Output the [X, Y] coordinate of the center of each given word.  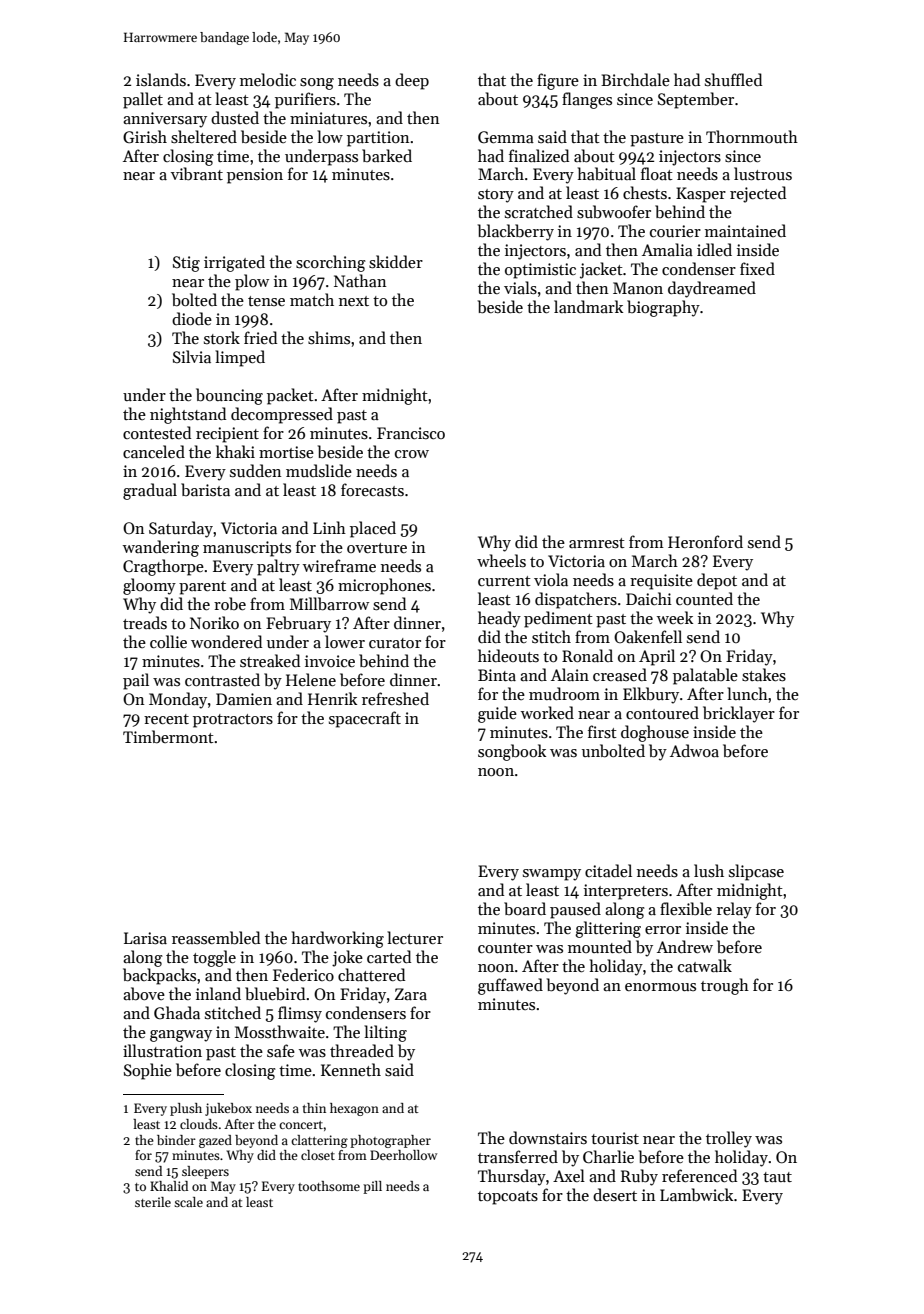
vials [520, 288]
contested [157, 433]
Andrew [685, 946]
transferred [518, 1156]
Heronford [705, 541]
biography [663, 308]
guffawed [510, 986]
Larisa [145, 938]
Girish [145, 137]
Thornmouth [752, 136]
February [298, 624]
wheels [501, 560]
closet [318, 1155]
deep [412, 81]
